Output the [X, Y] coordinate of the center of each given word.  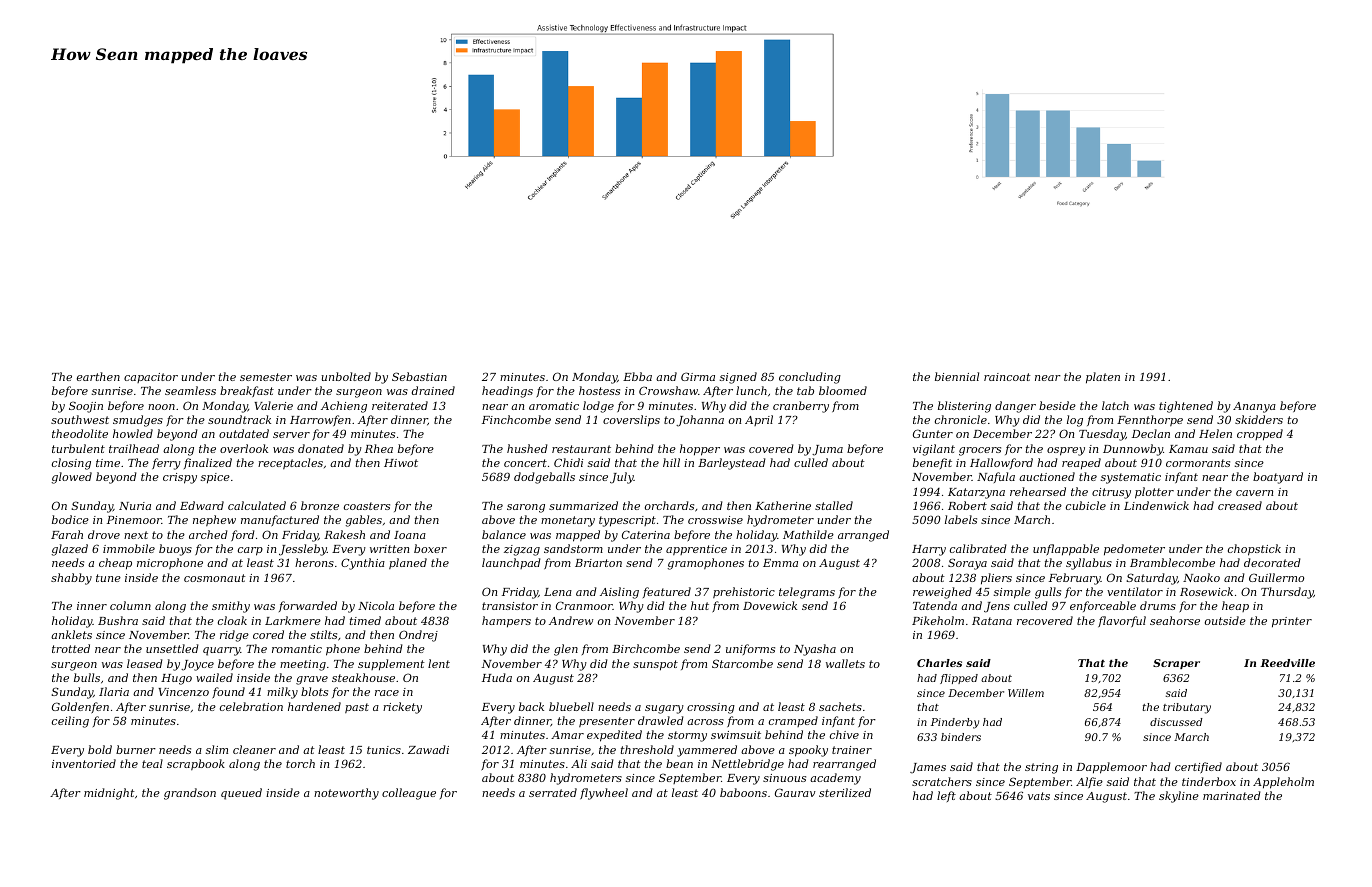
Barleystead [732, 464]
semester [266, 377]
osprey [1066, 451]
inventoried [84, 763]
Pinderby [955, 723]
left [946, 796]
